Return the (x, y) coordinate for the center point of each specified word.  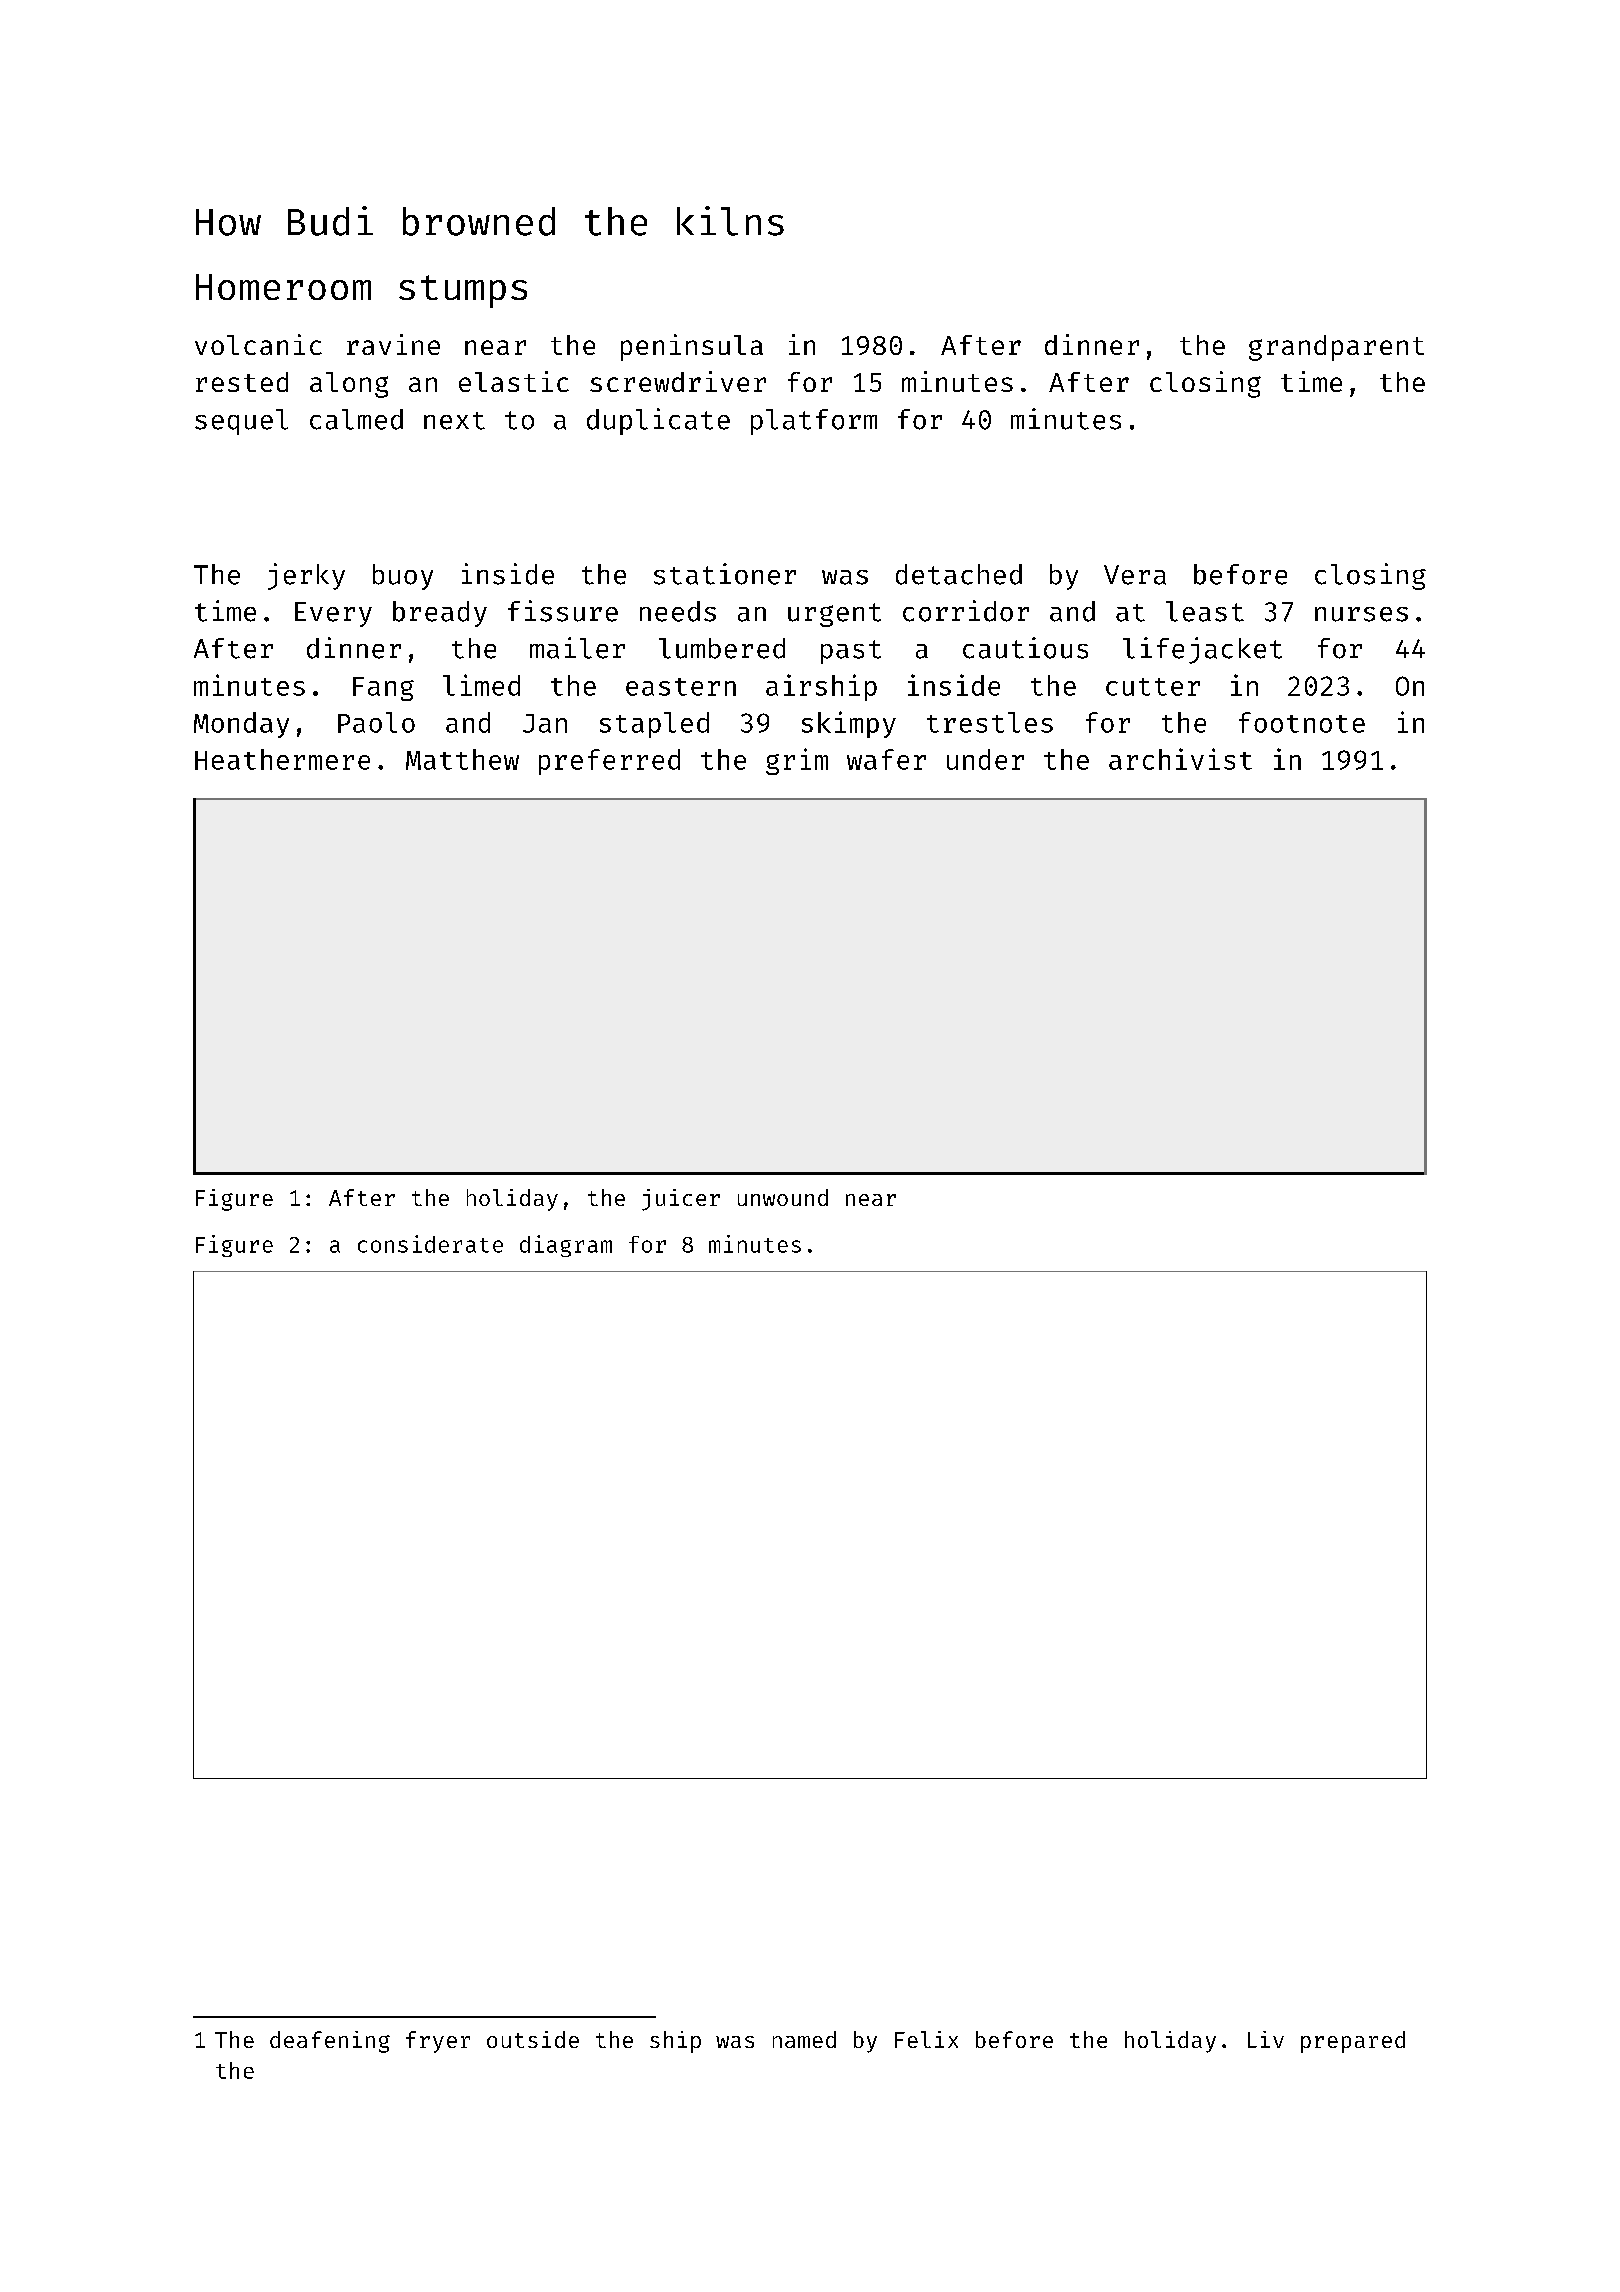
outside (533, 2039)
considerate (430, 1244)
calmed (356, 419)
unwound (783, 1197)
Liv (1266, 2039)
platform (814, 422)
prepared (1353, 2042)
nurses (1361, 614)
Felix (926, 2039)
